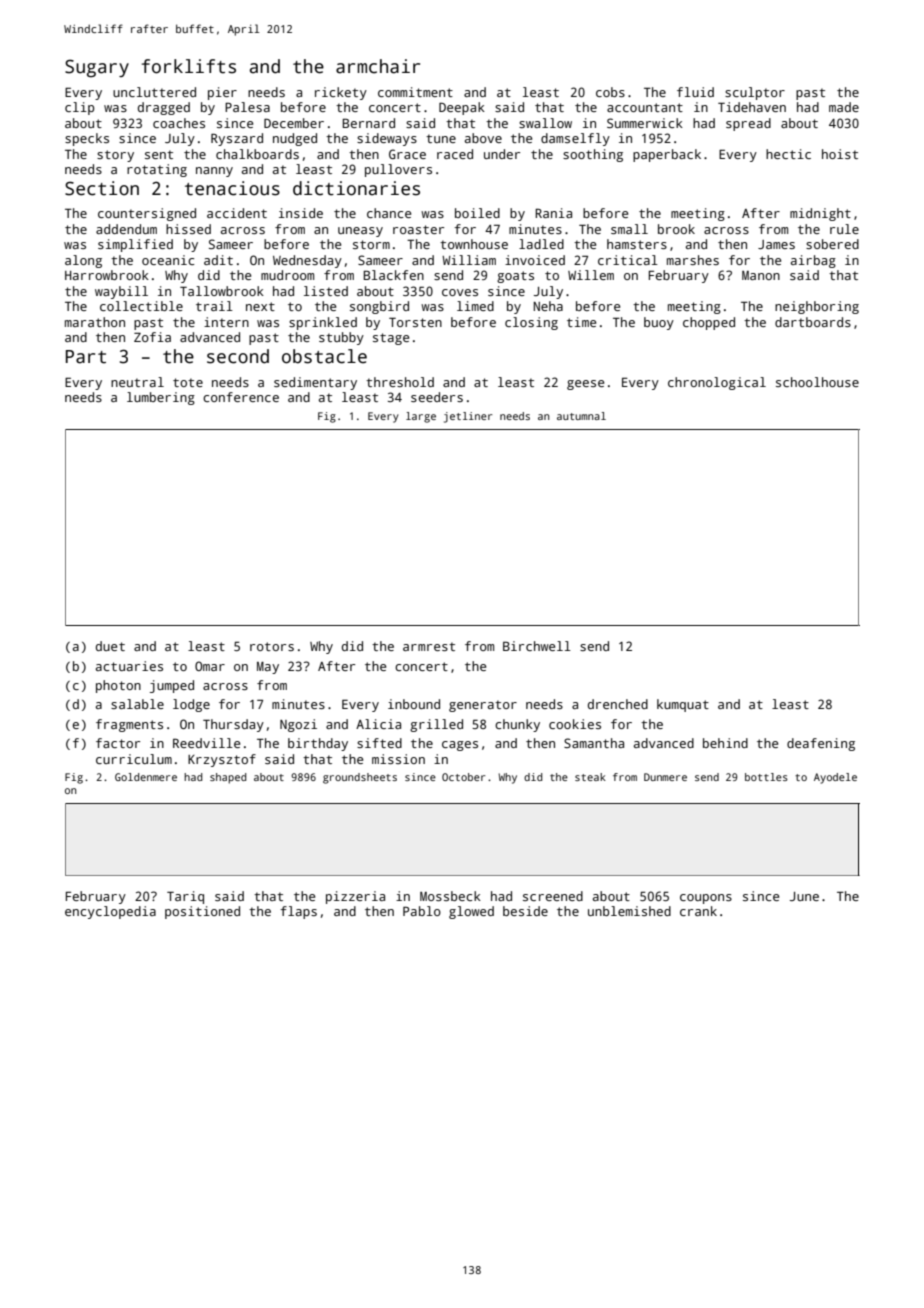  I want to click on armrest, so click(429, 646).
